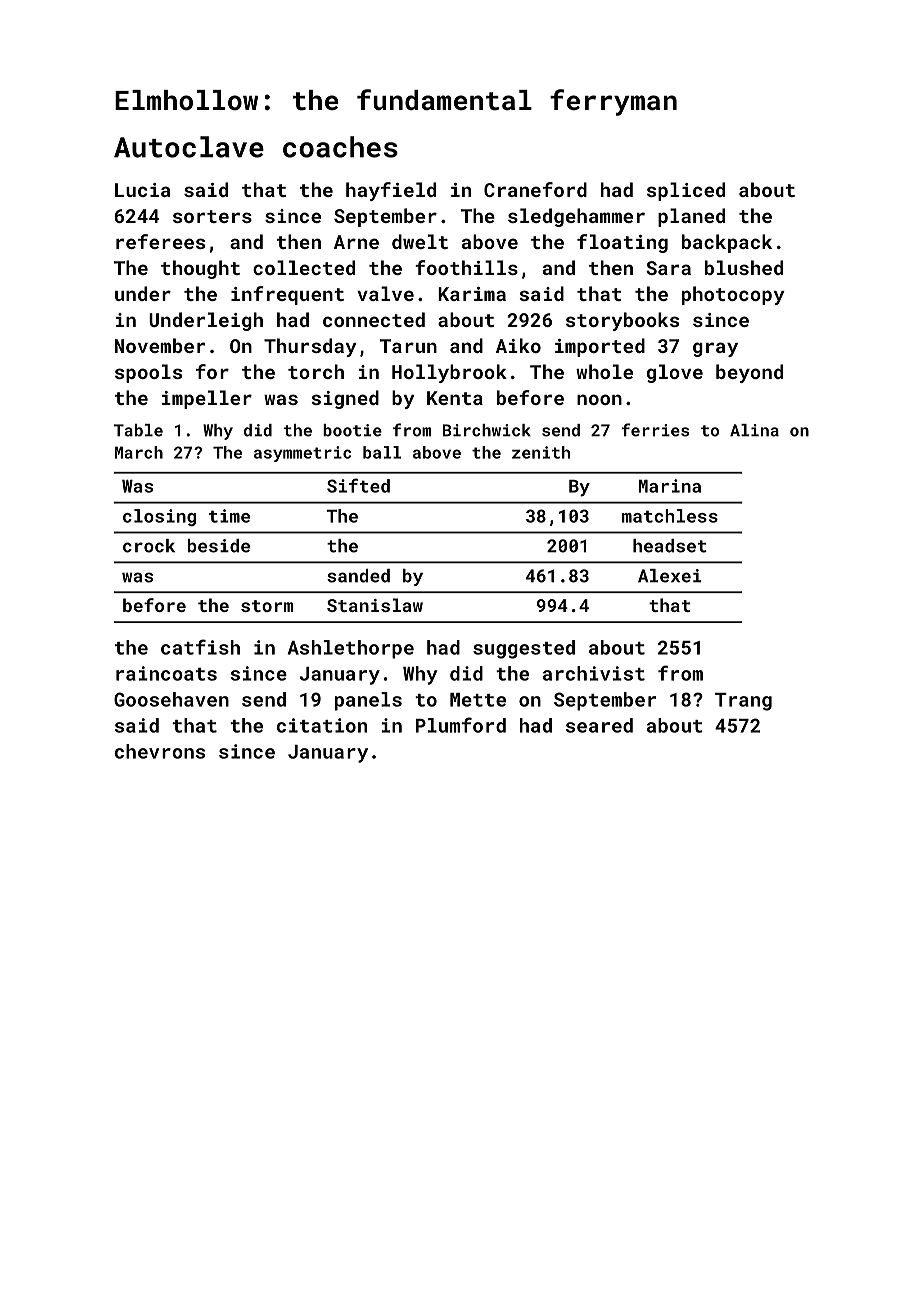 The image size is (924, 1311). Describe the element at coordinates (358, 576) in the document. I see `sanded` at that location.
